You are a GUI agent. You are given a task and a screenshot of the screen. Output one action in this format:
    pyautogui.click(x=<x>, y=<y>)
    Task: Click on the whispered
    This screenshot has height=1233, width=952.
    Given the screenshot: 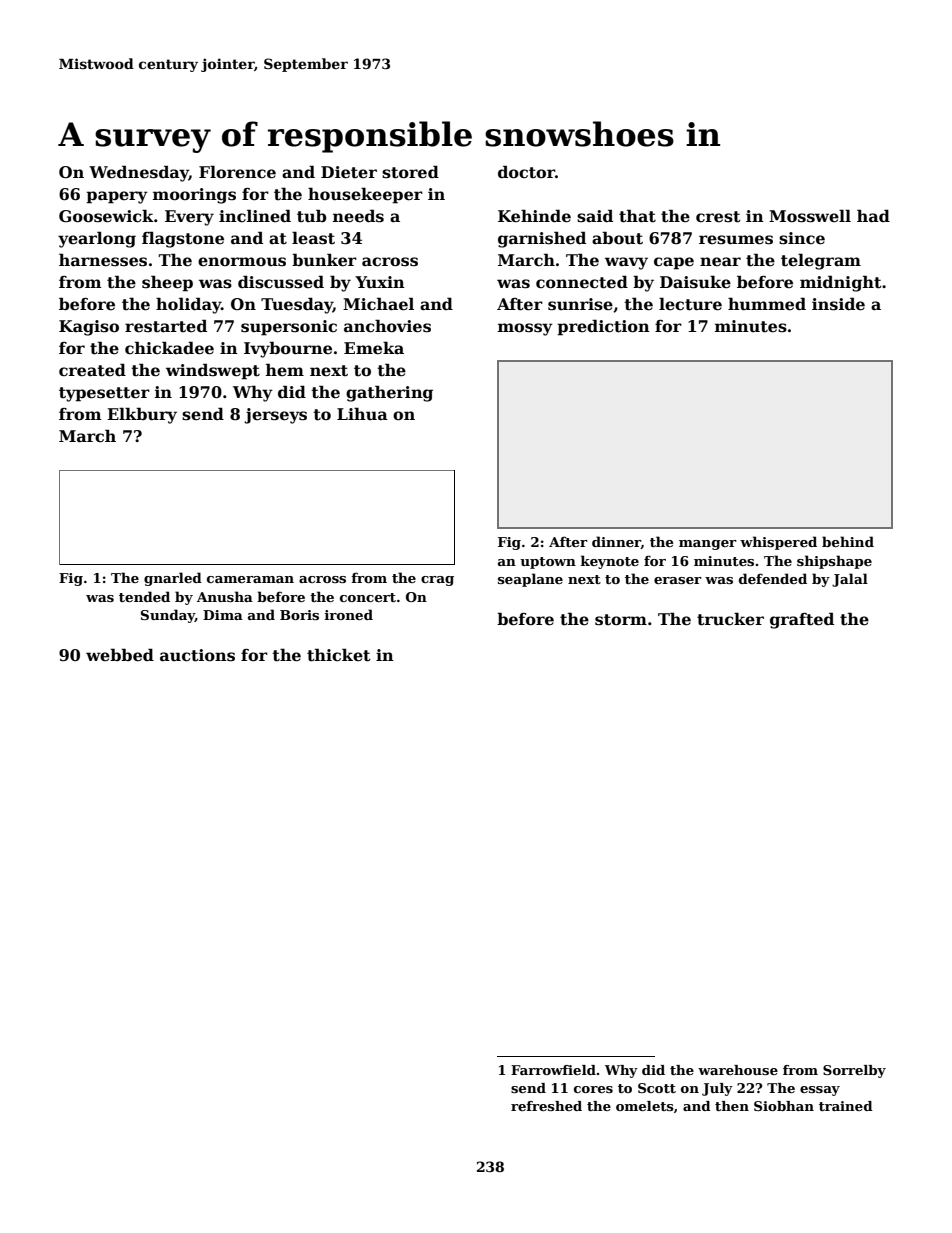 What is the action you would take?
    pyautogui.click(x=778, y=543)
